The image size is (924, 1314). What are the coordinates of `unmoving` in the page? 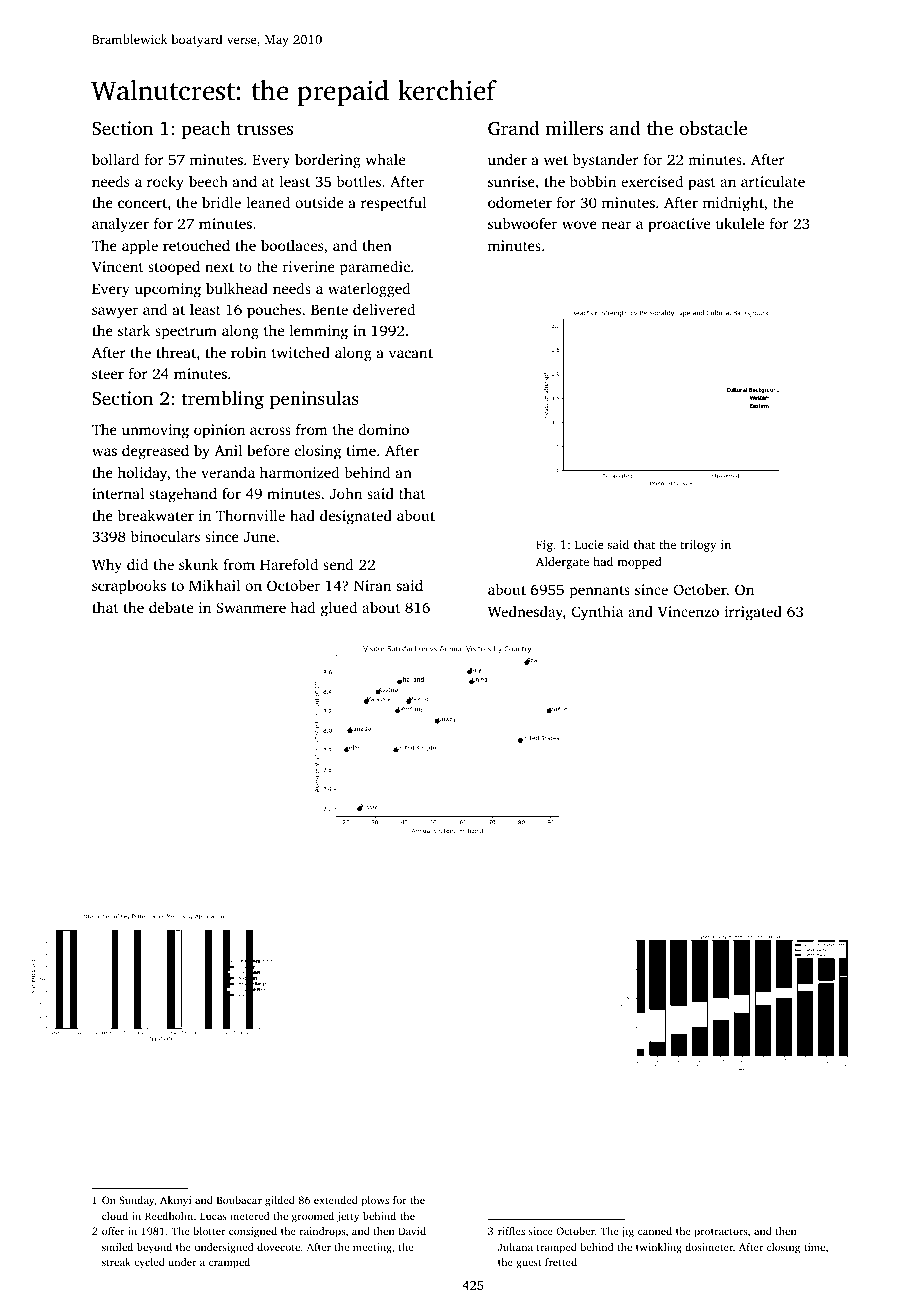 It's located at (155, 431).
